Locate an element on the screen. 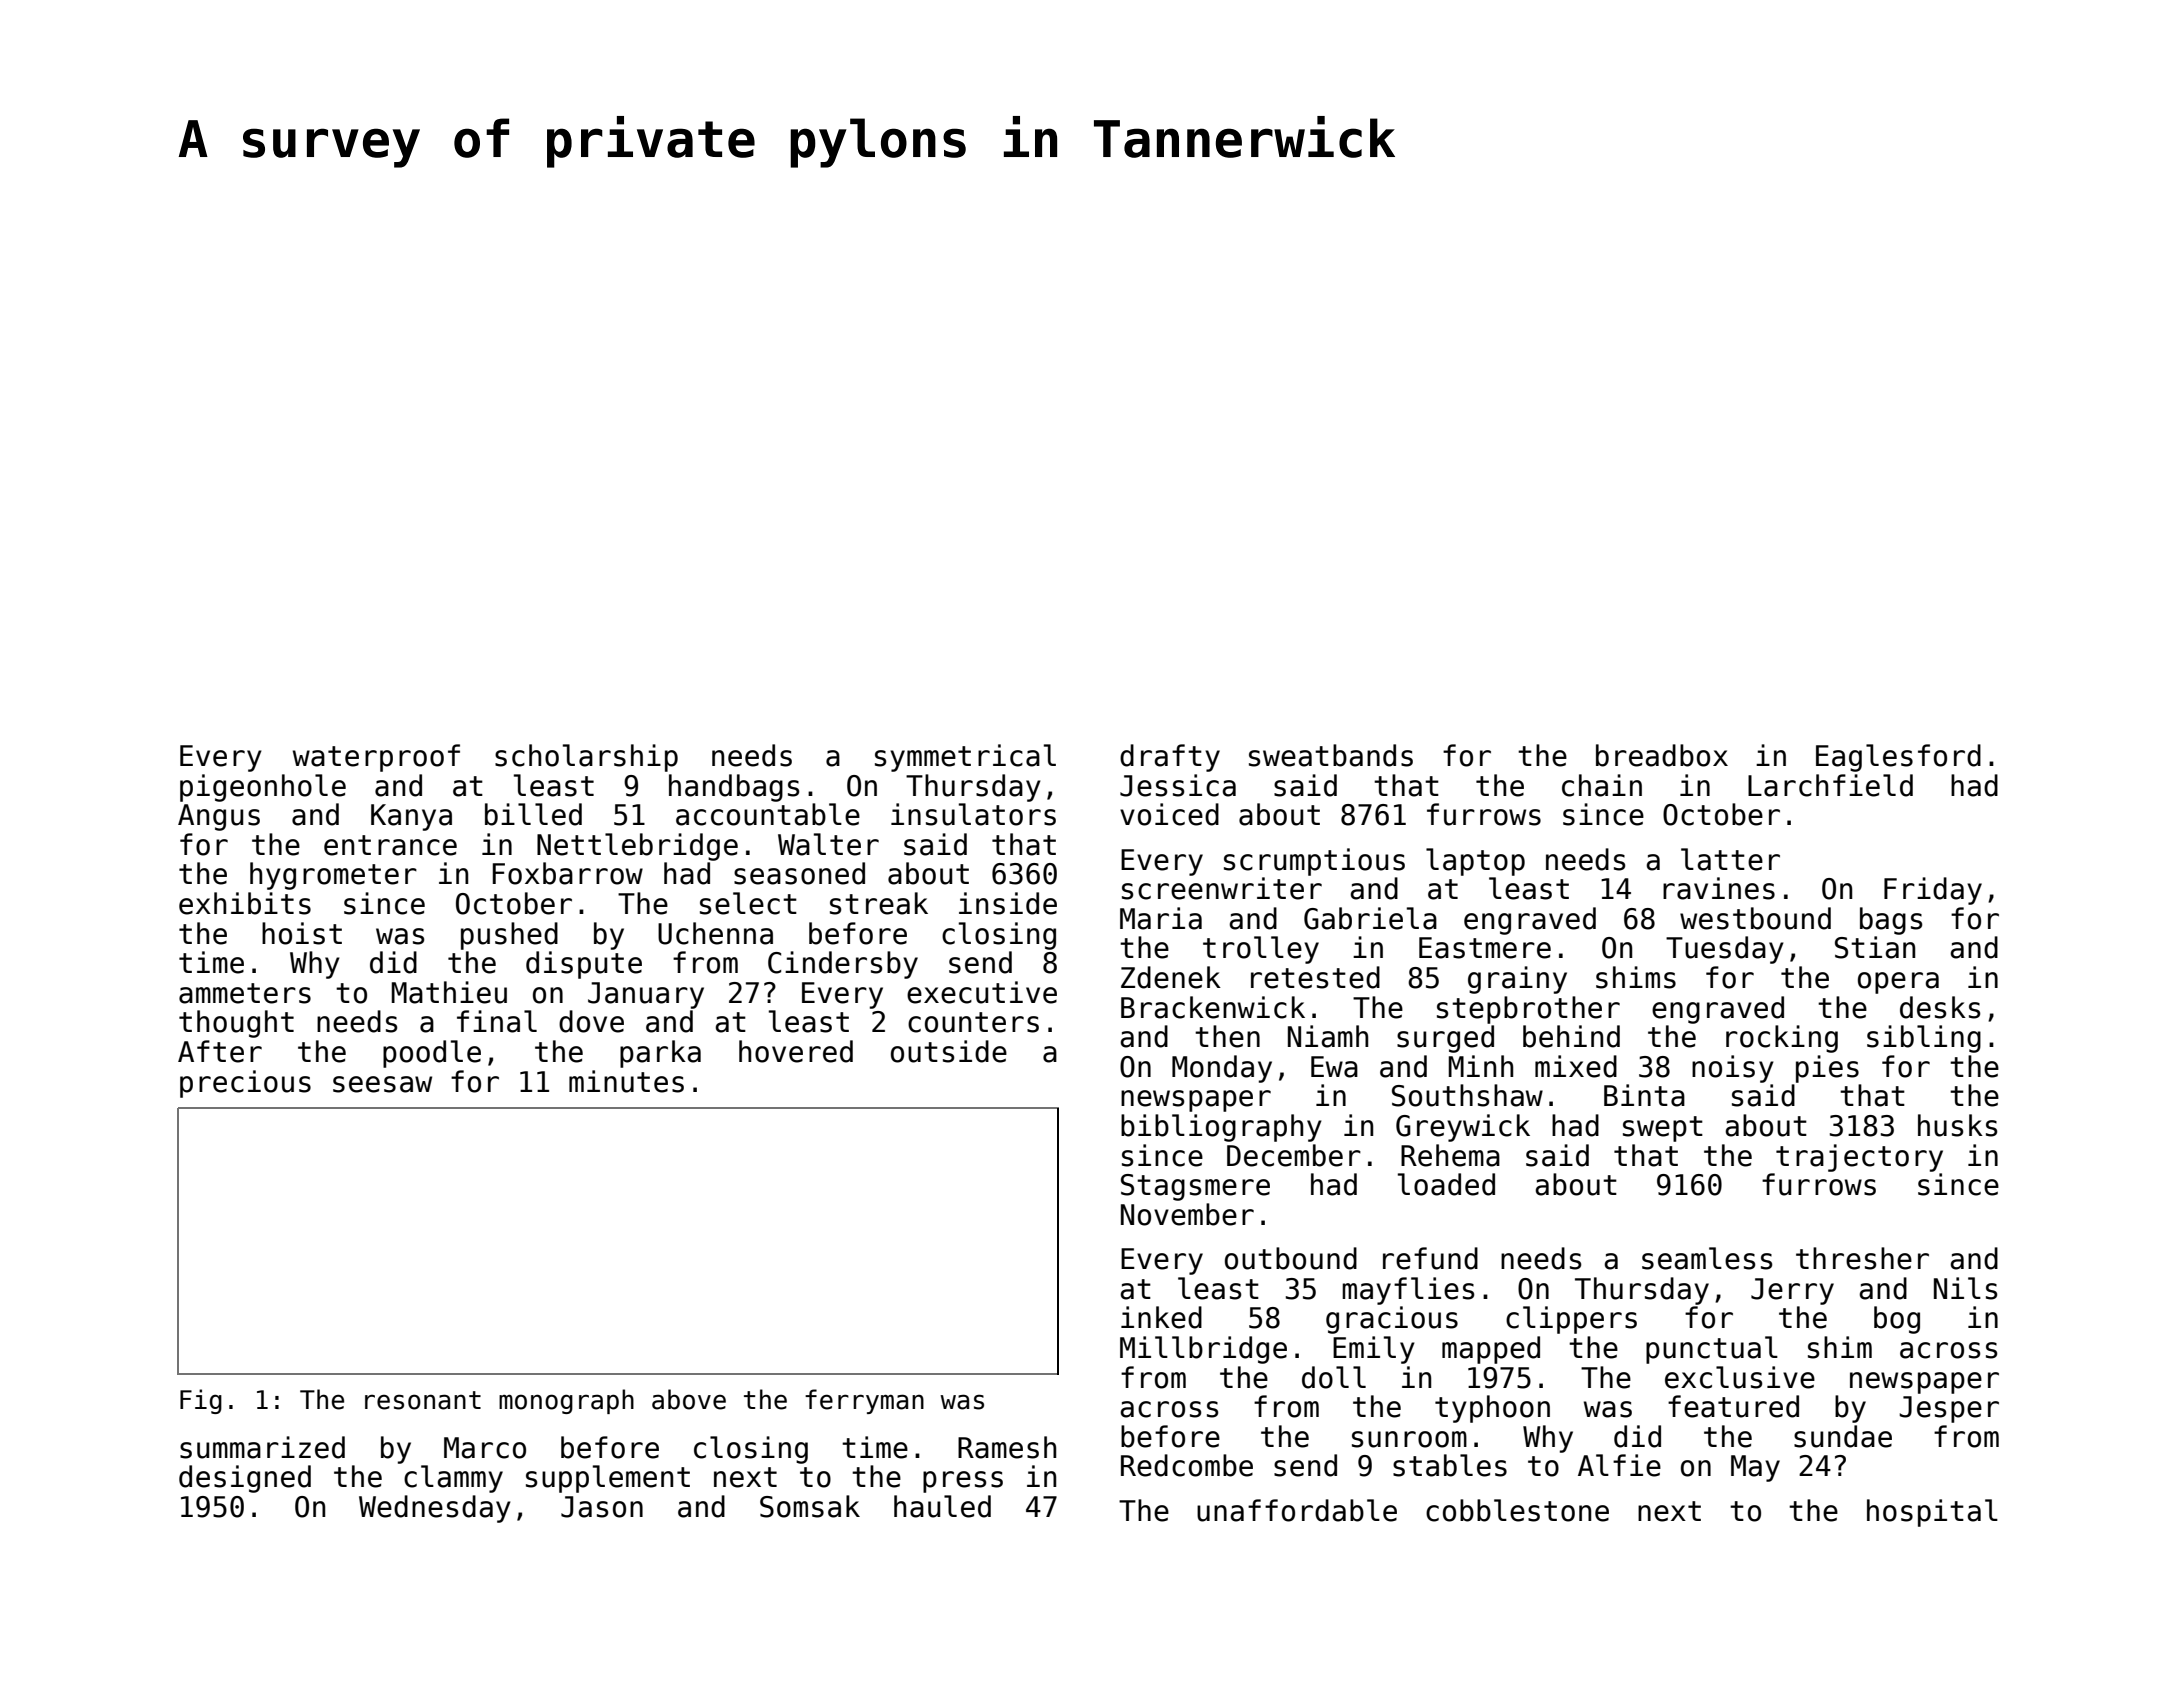  supplement is located at coordinates (608, 1479).
